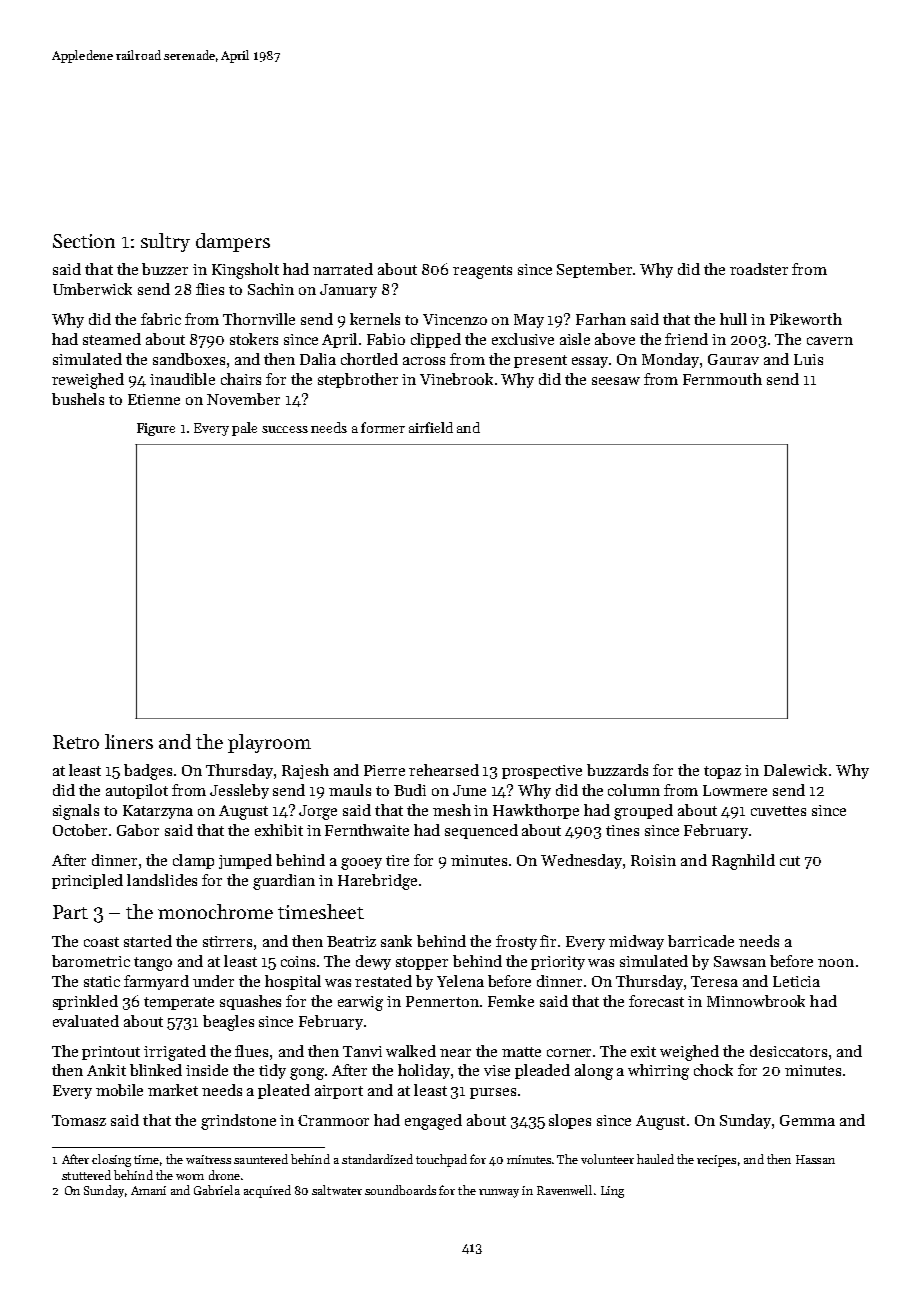 The height and width of the image is (1308, 924). What do you see at coordinates (91, 961) in the image?
I see `barometric` at bounding box center [91, 961].
